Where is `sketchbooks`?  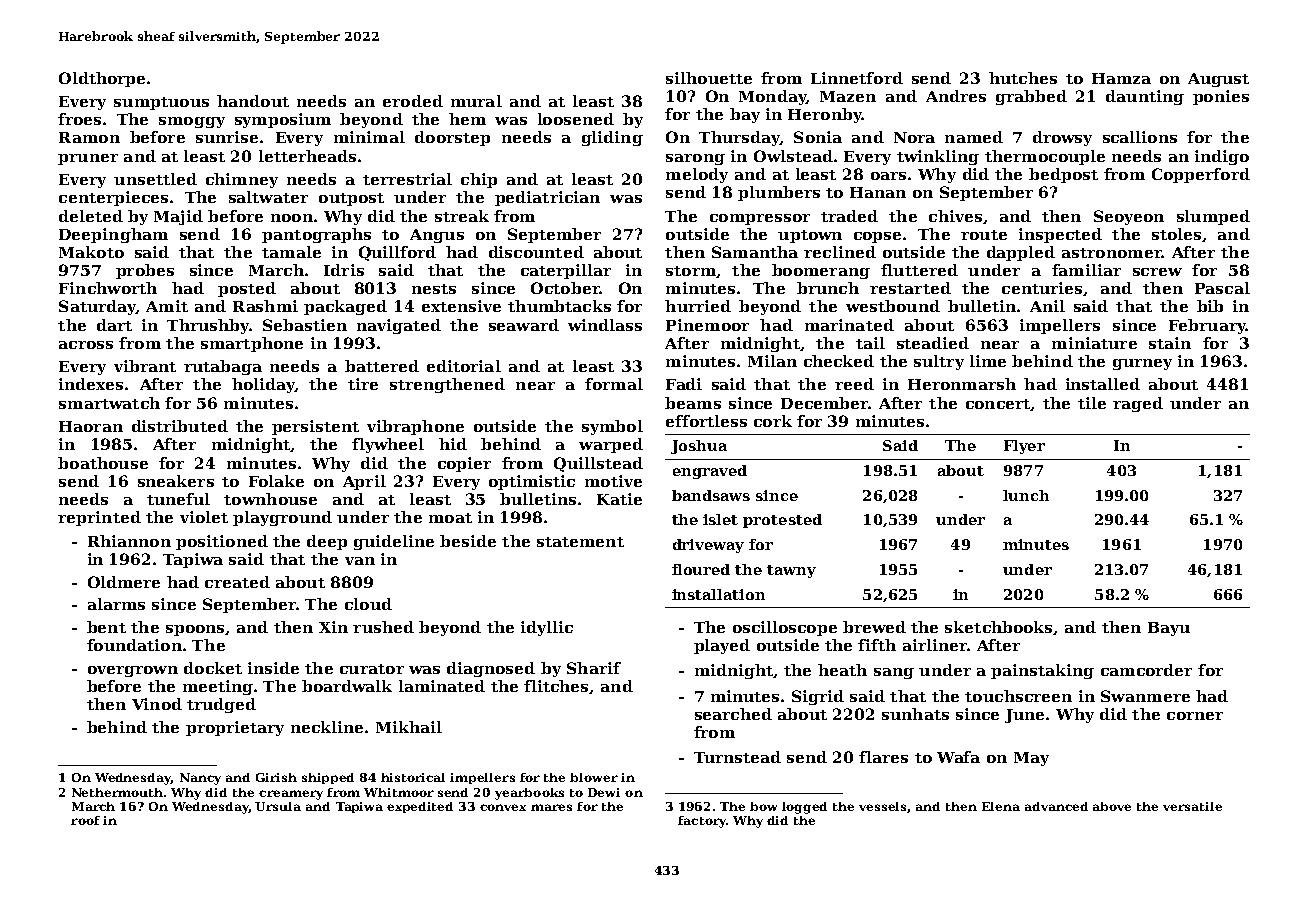 sketchbooks is located at coordinates (998, 627).
